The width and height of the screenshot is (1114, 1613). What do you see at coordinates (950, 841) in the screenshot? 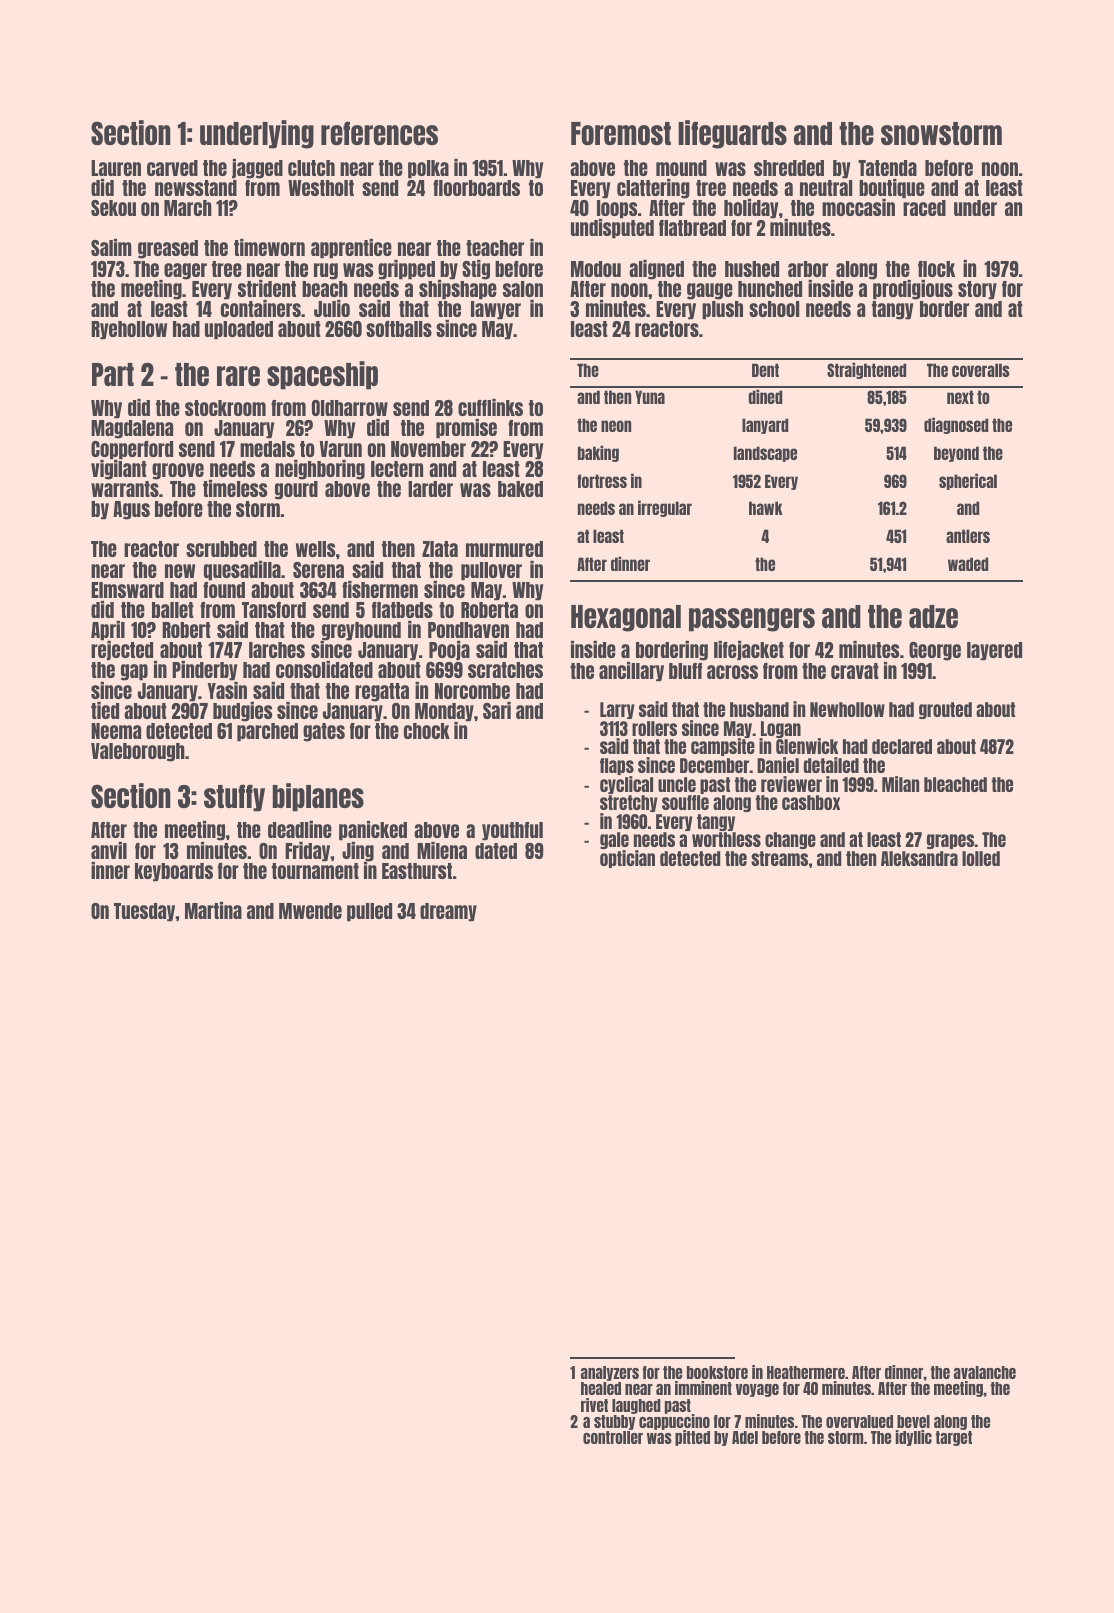
I see `grapes` at bounding box center [950, 841].
